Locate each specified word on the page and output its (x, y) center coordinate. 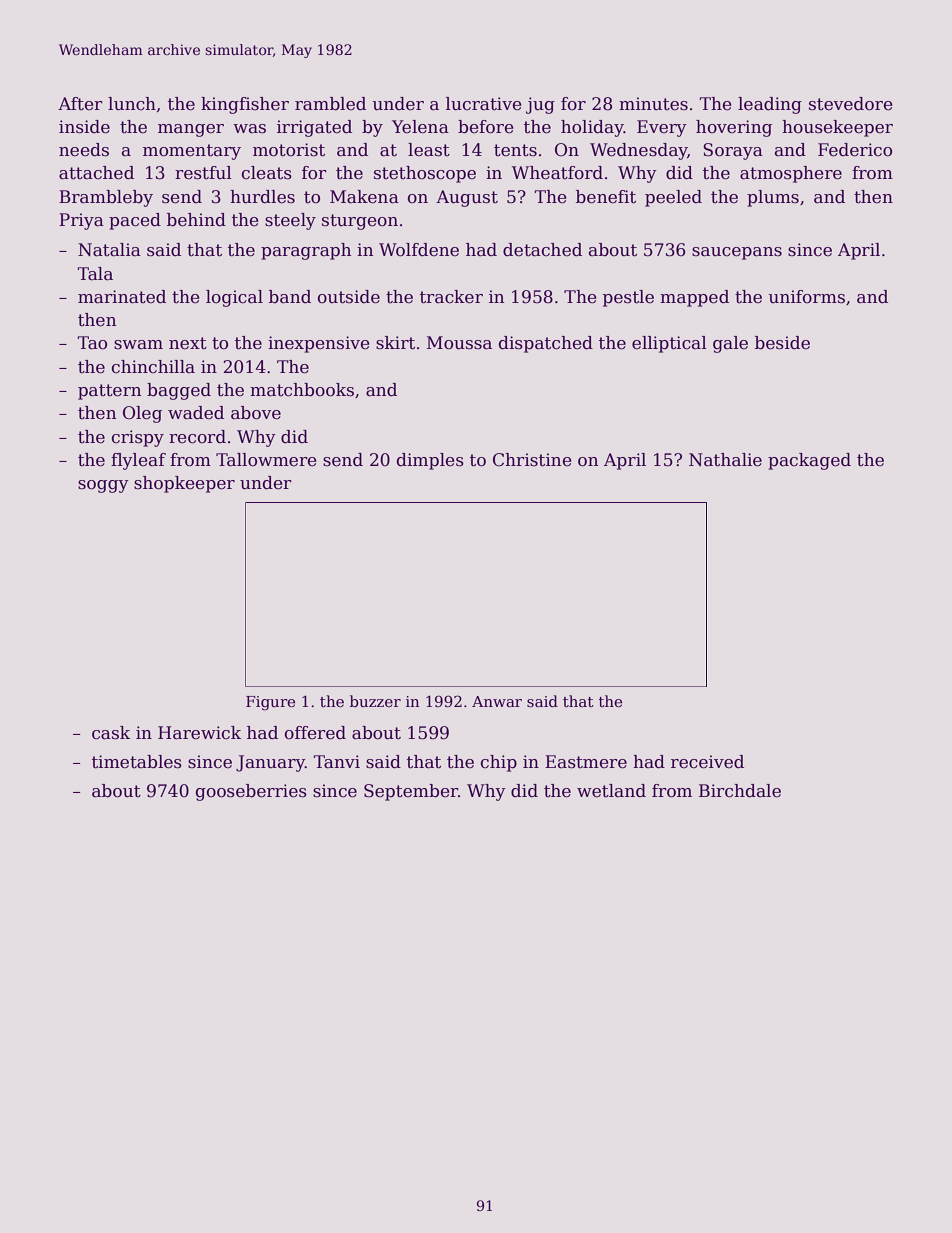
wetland (611, 791)
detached (542, 250)
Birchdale (740, 791)
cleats (267, 173)
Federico (855, 150)
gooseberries (251, 792)
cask (111, 733)
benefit (606, 197)
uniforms (807, 297)
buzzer (375, 701)
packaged (809, 461)
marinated (122, 297)
